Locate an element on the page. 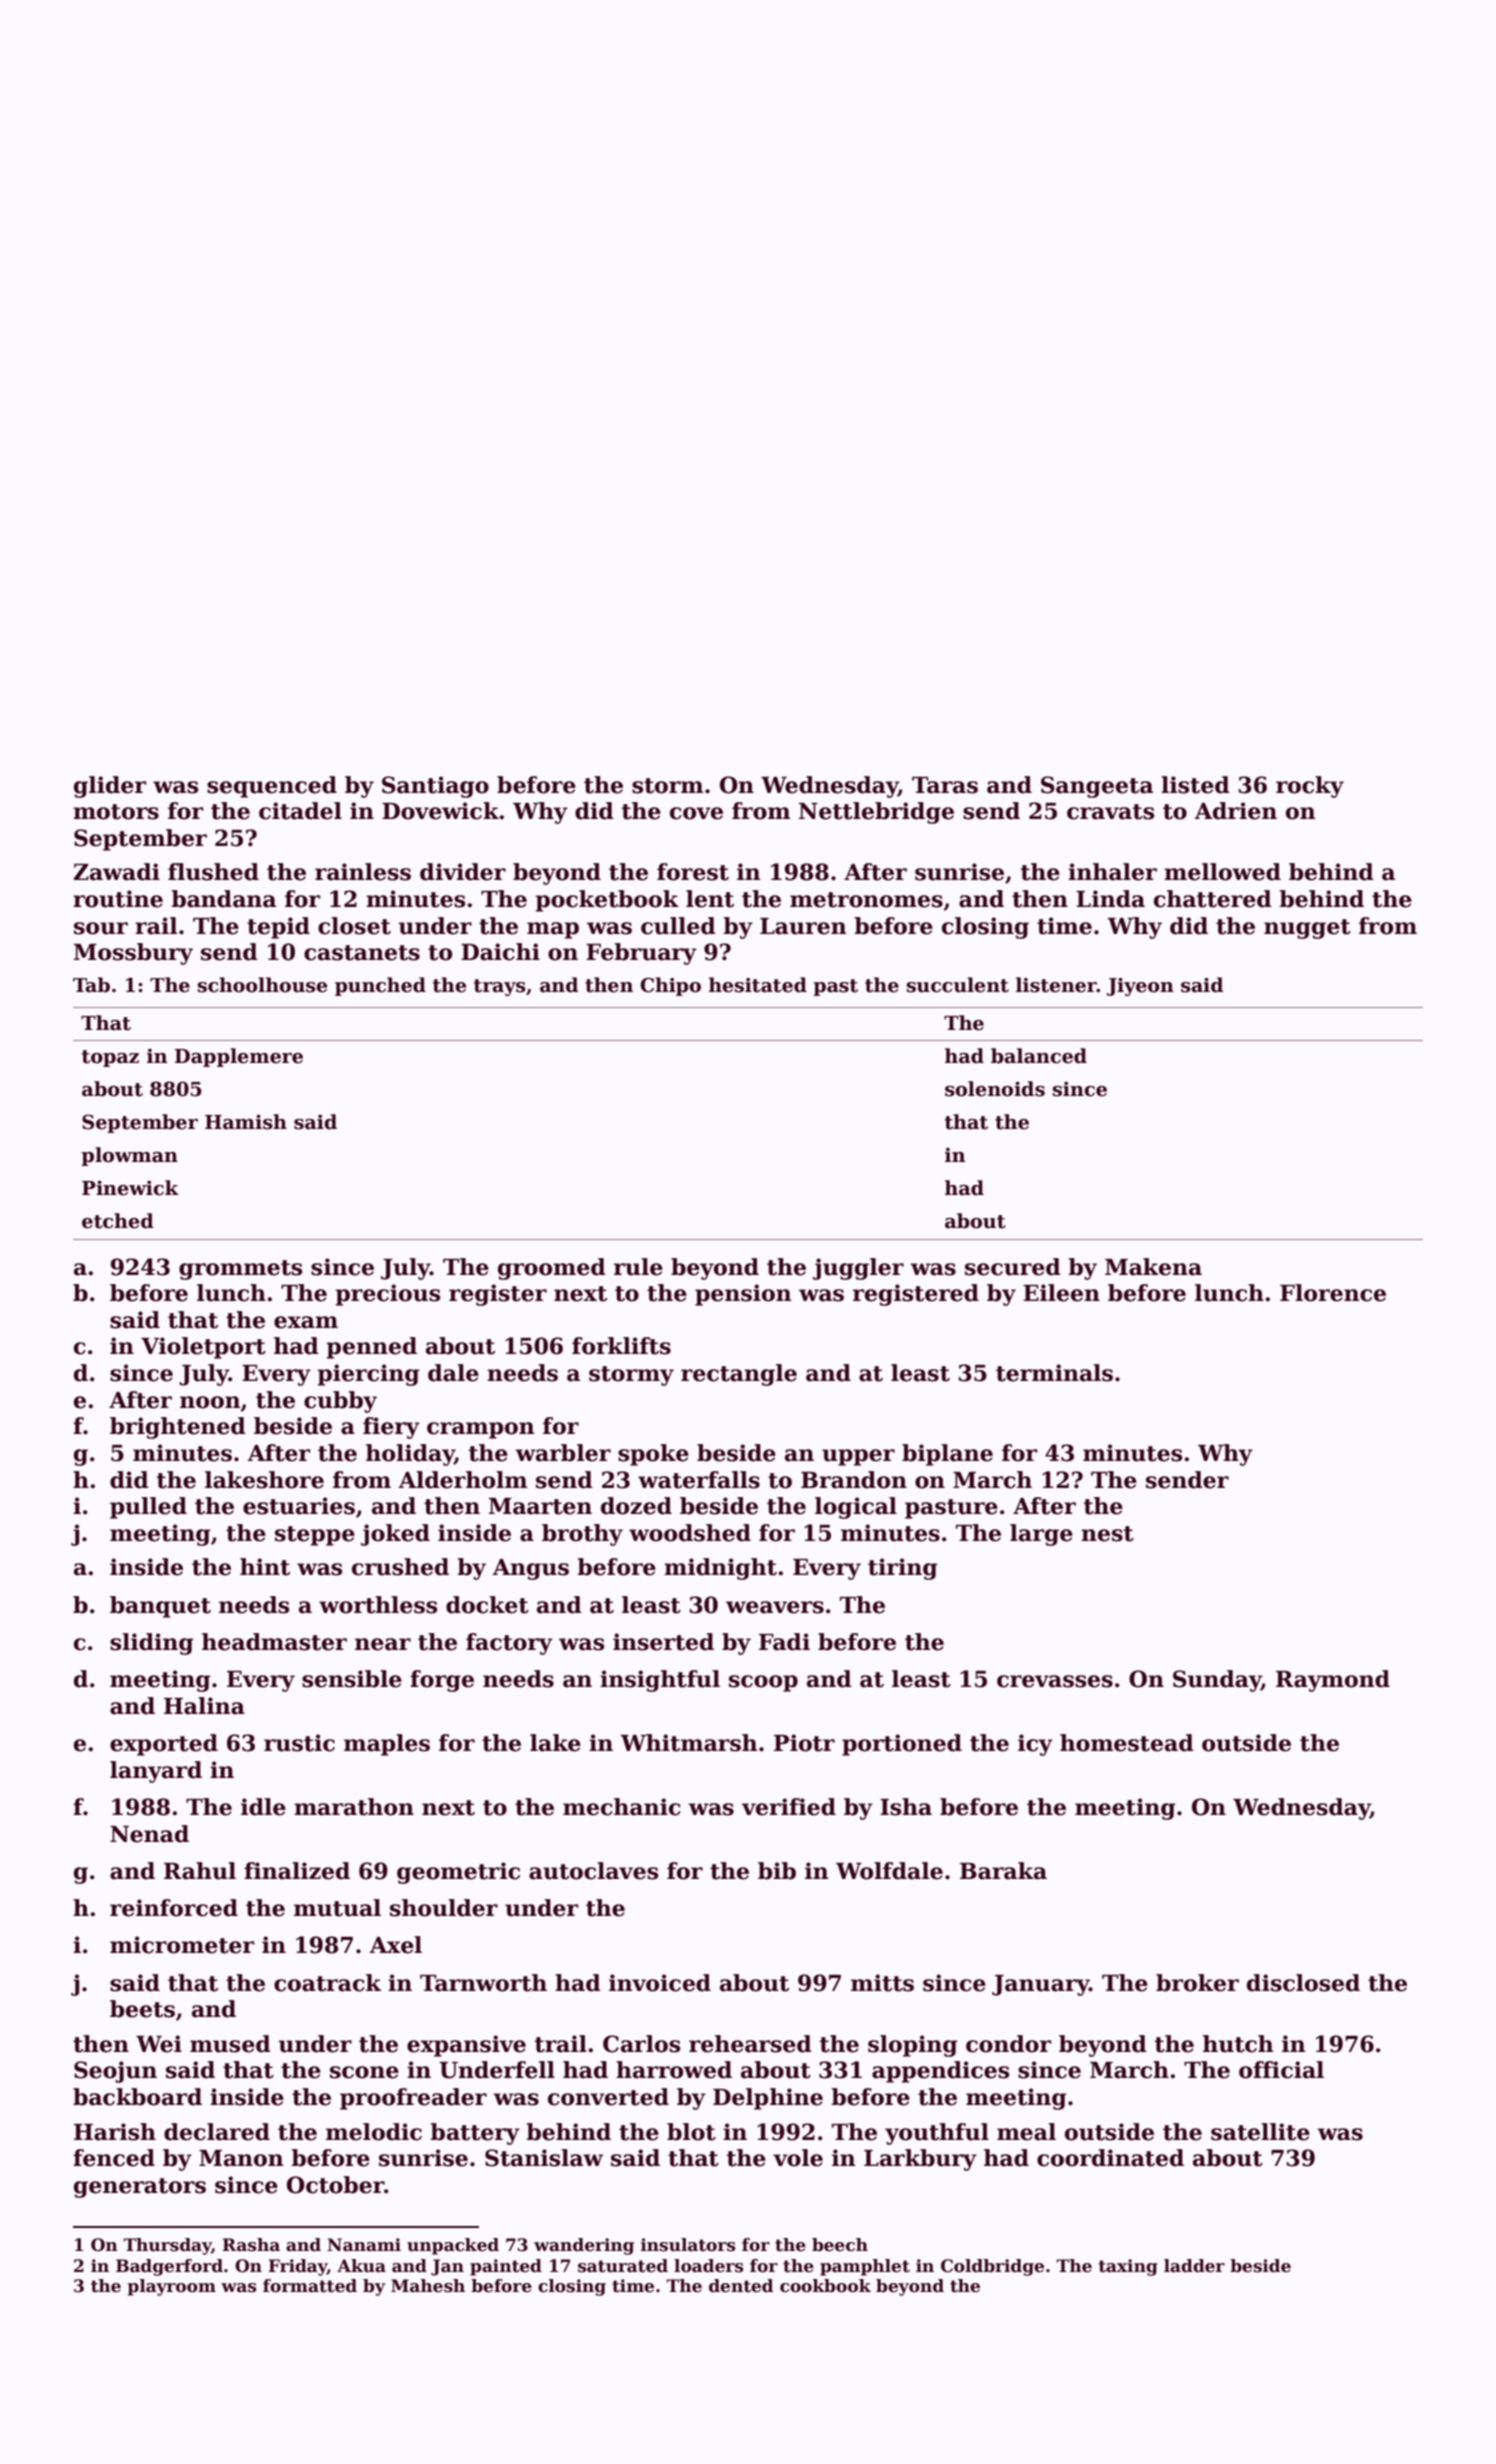 Image resolution: width=1496 pixels, height=2464 pixels. castanets is located at coordinates (362, 953).
